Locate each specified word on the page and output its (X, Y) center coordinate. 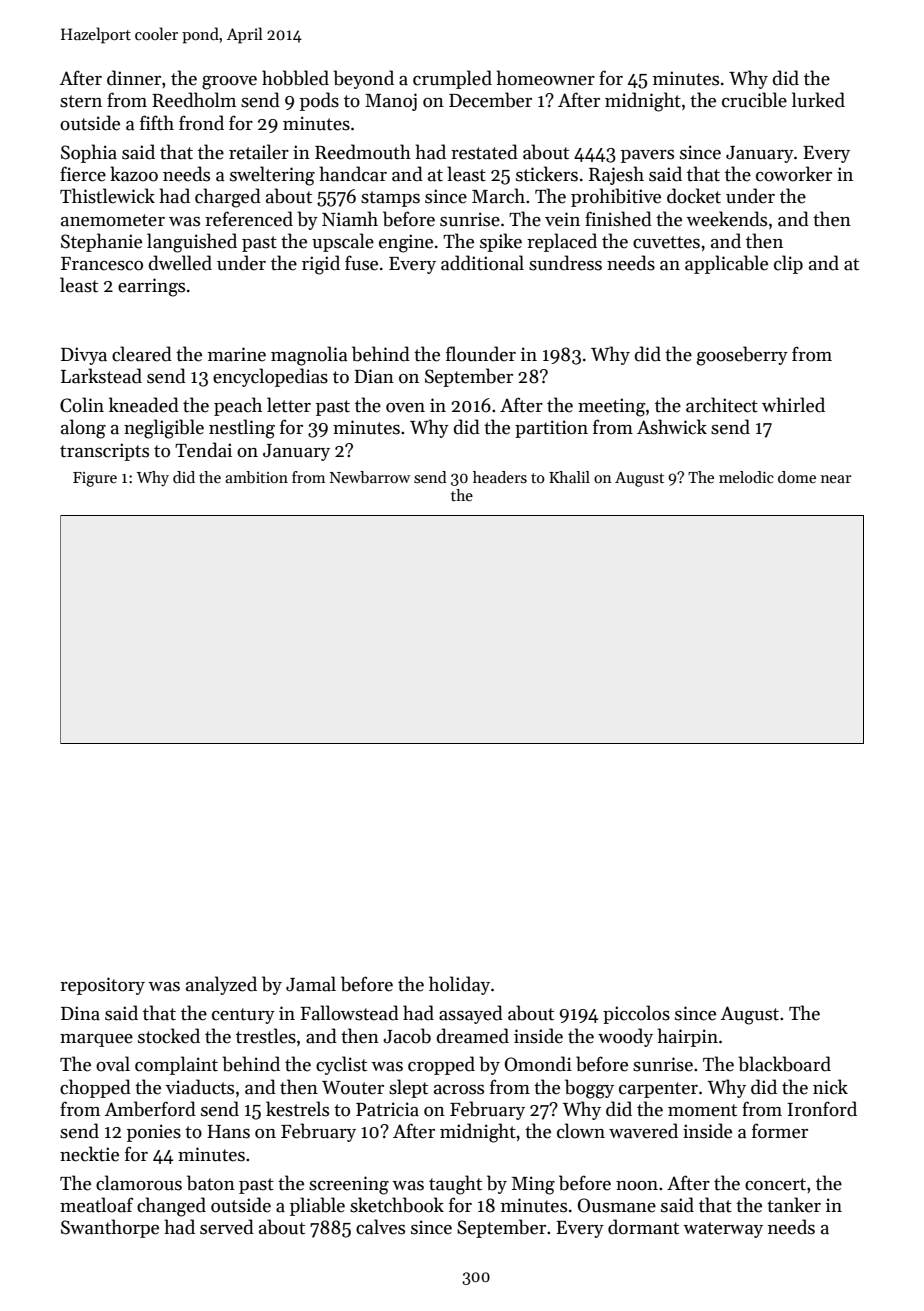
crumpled (452, 79)
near (836, 479)
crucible (754, 100)
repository (102, 986)
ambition (256, 477)
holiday (459, 985)
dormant (643, 1227)
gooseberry (742, 356)
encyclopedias (270, 377)
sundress (565, 263)
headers (500, 477)
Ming (533, 1185)
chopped (95, 1088)
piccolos (636, 1014)
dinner (134, 78)
